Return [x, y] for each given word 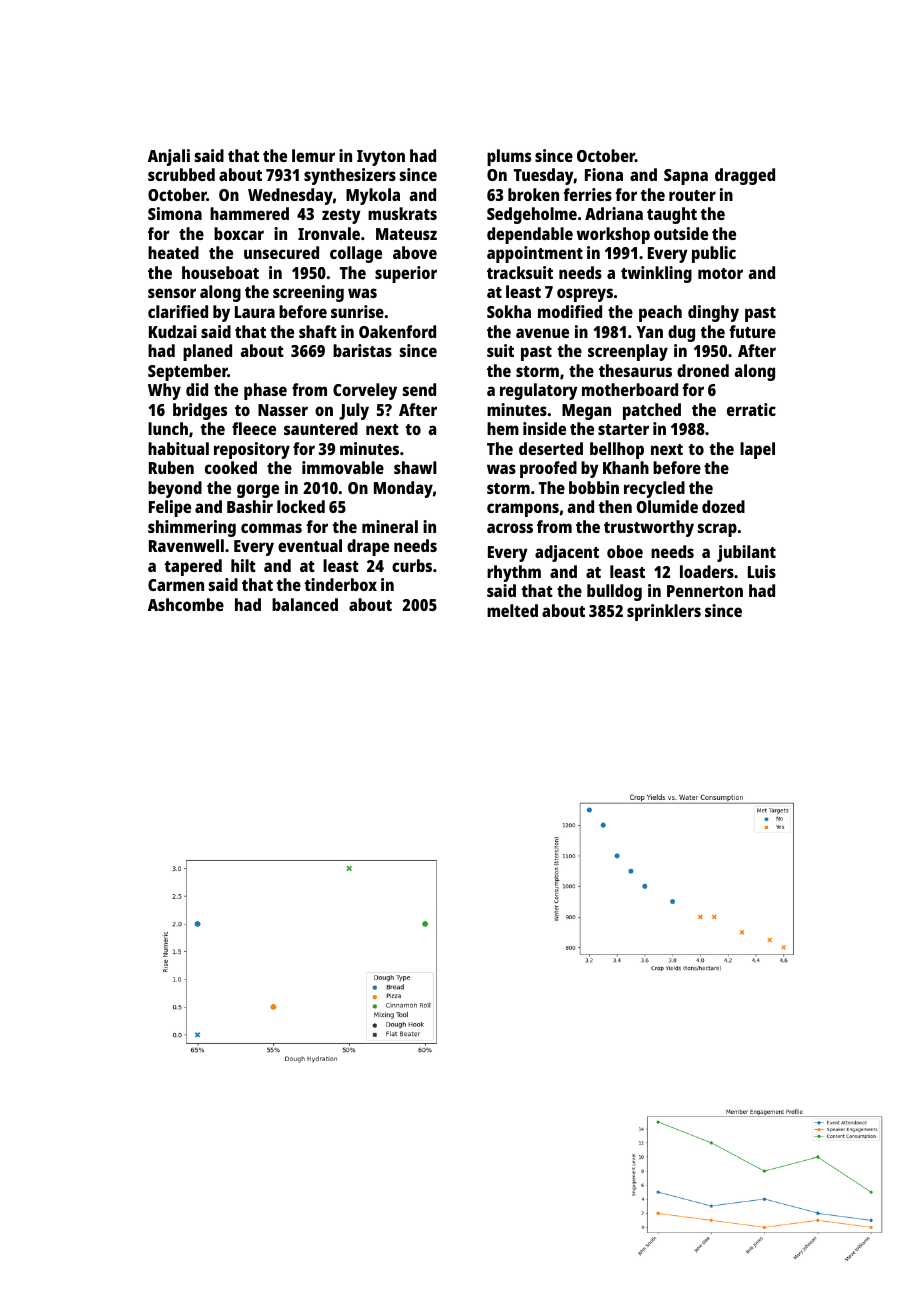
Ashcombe [186, 604]
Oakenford [397, 331]
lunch [168, 428]
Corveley [365, 391]
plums [509, 157]
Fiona [604, 174]
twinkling [656, 274]
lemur [313, 155]
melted [512, 610]
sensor [172, 293]
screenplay [628, 352]
